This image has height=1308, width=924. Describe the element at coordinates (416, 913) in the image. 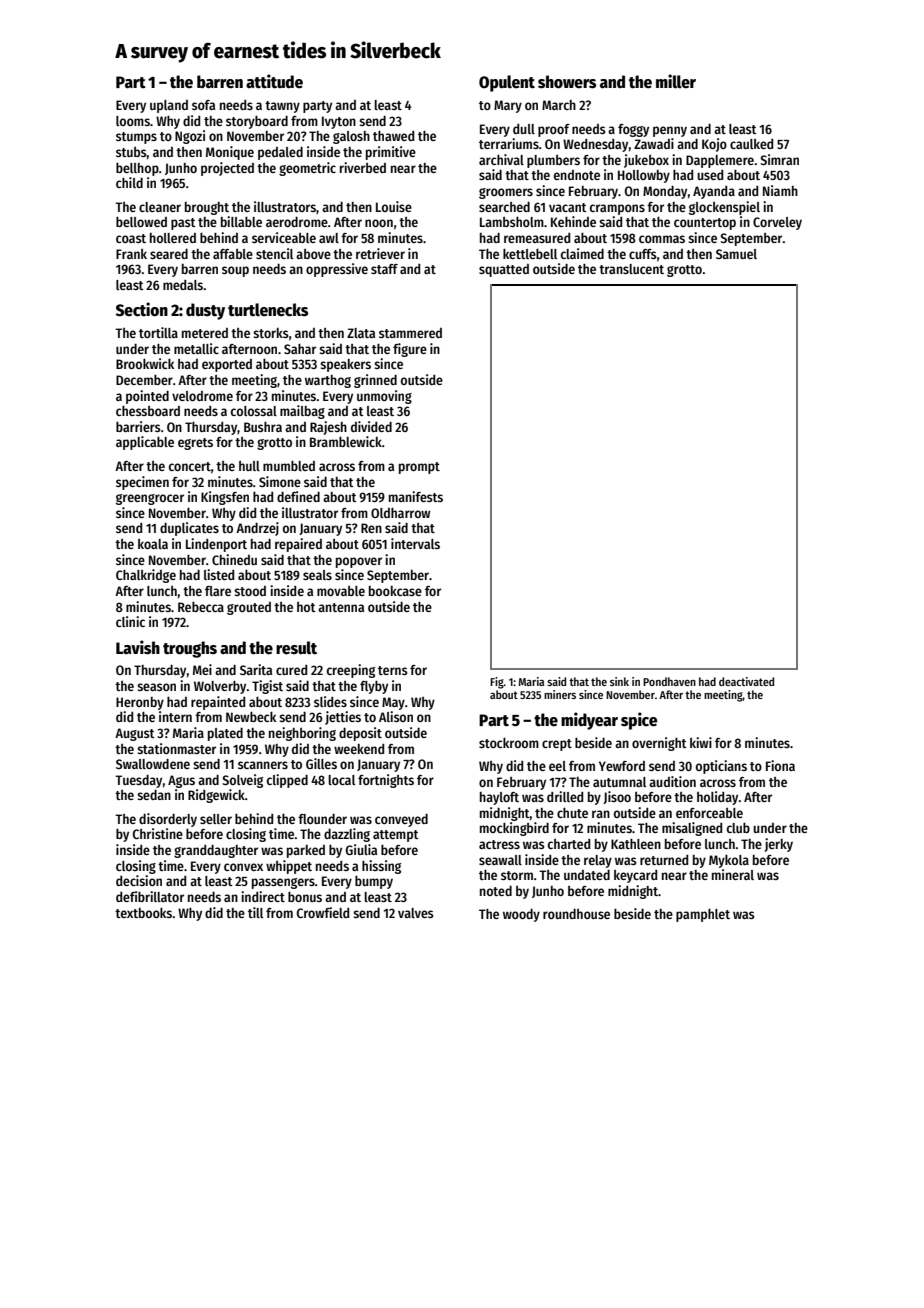

I see `valves` at that location.
